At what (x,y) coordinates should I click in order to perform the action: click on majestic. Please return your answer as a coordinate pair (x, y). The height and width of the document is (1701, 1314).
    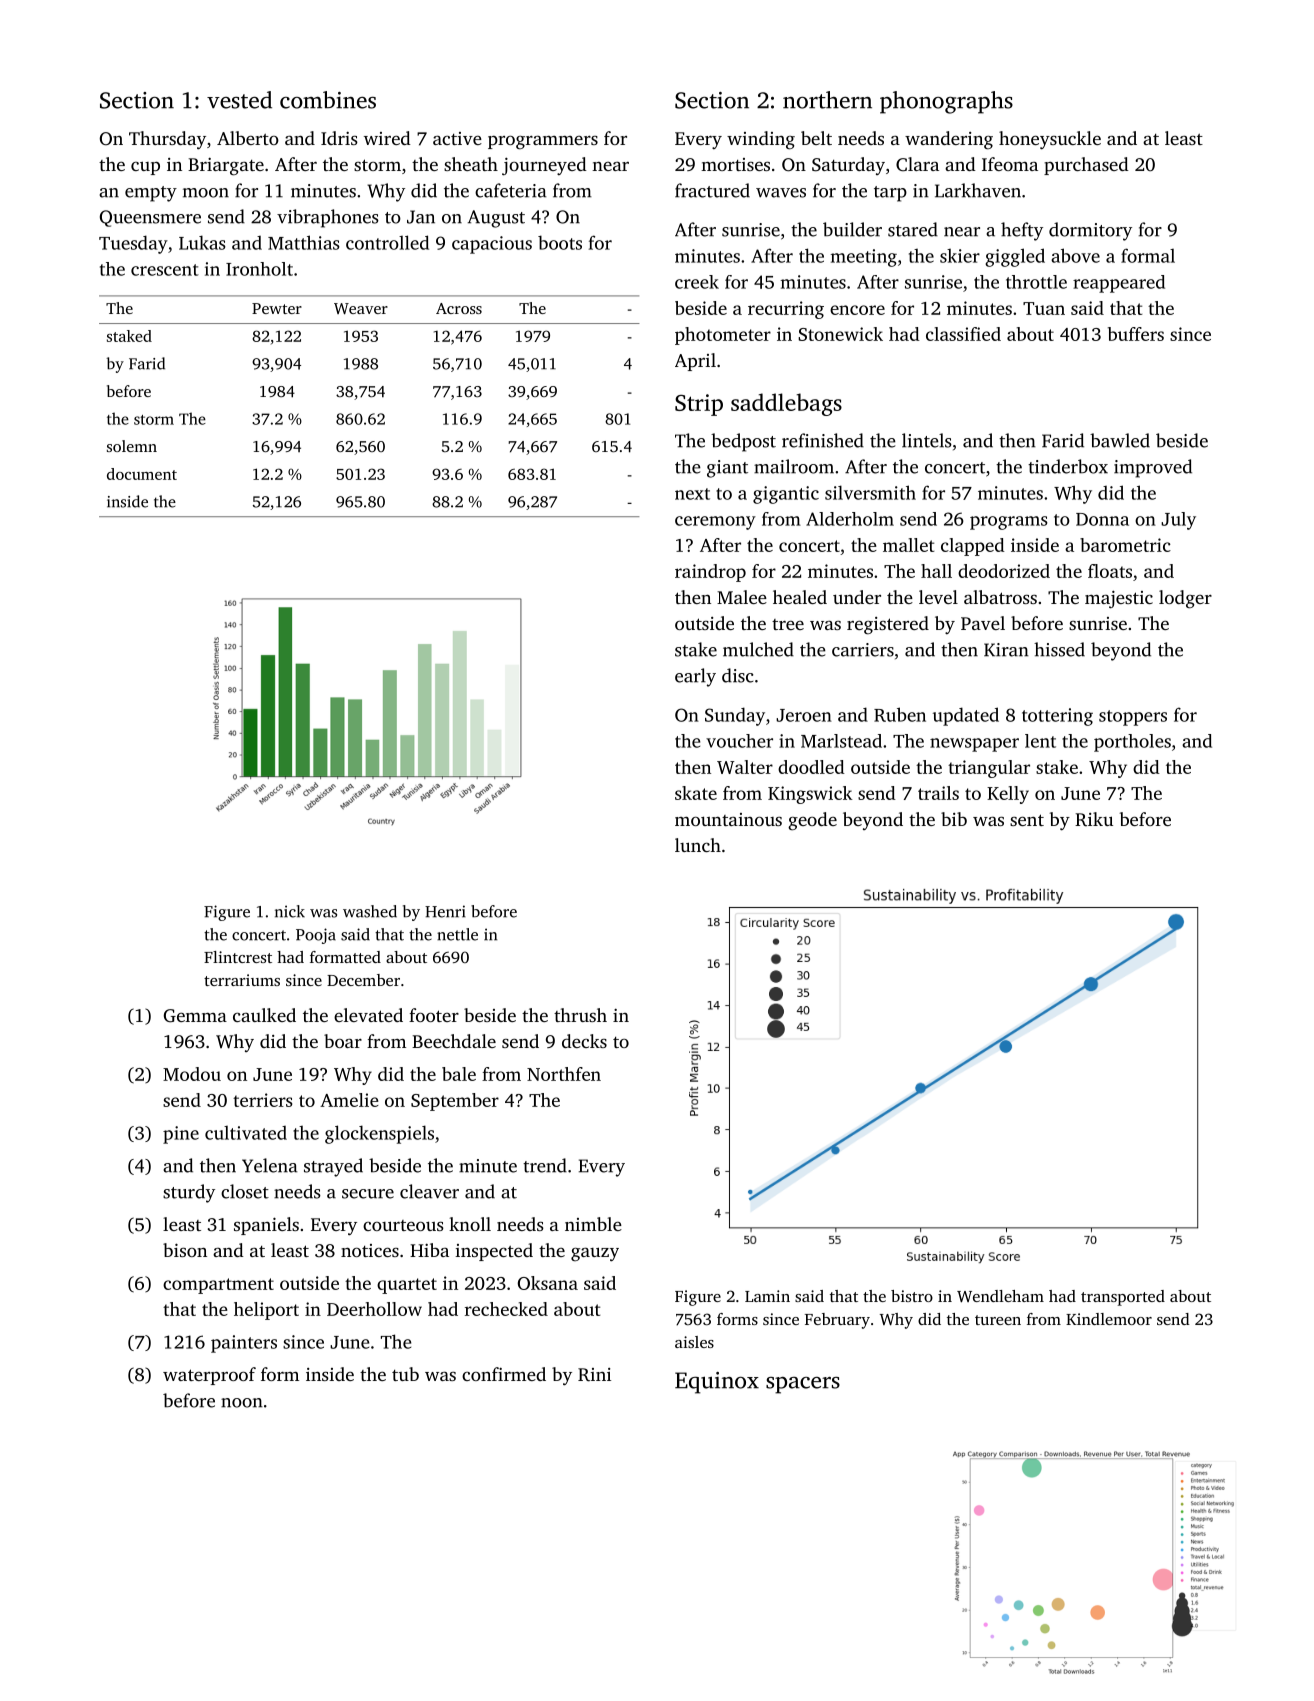
    Looking at the image, I should click on (1119, 599).
